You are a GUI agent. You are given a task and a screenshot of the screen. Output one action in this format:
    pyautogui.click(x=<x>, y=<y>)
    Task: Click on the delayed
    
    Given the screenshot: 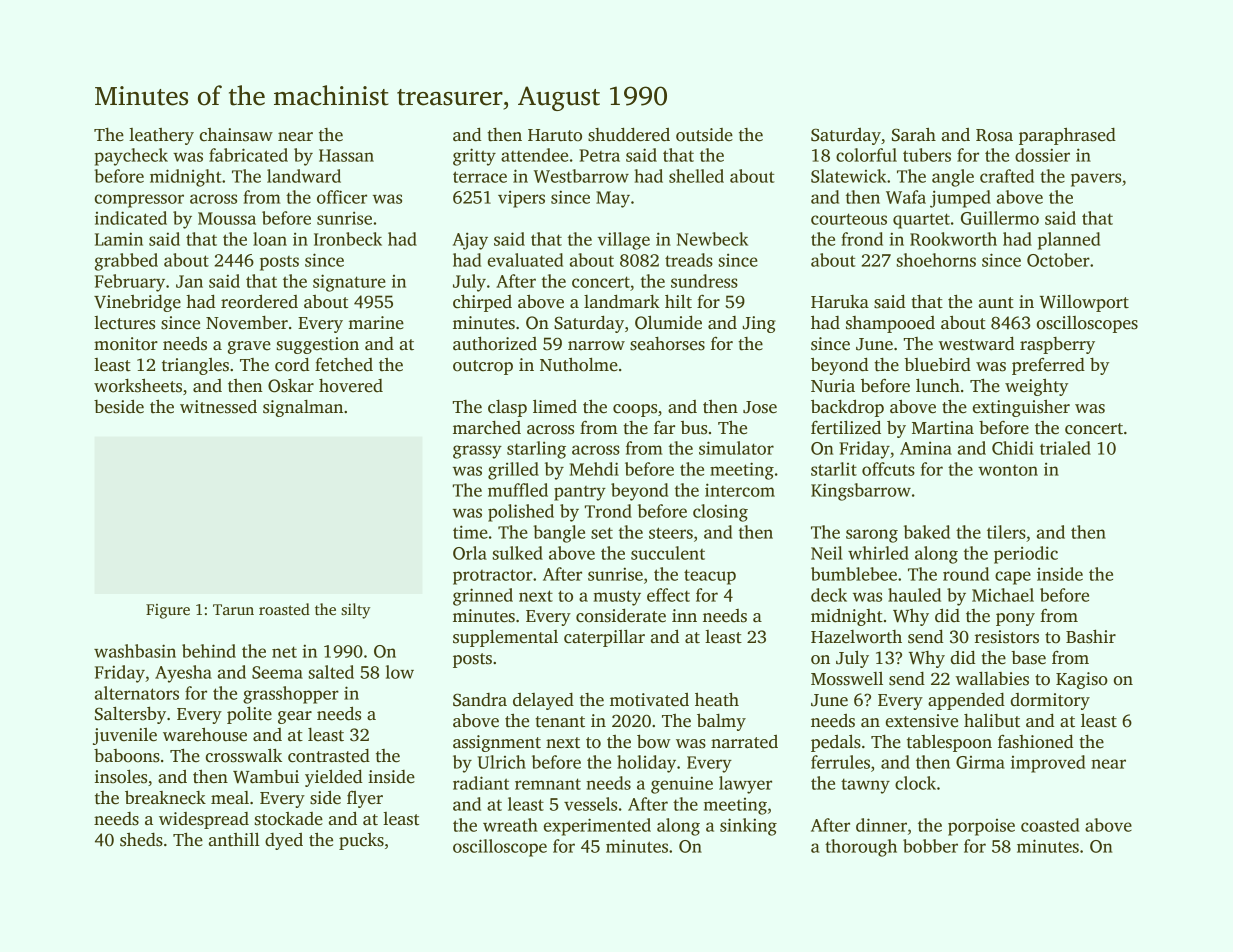 What is the action you would take?
    pyautogui.click(x=543, y=701)
